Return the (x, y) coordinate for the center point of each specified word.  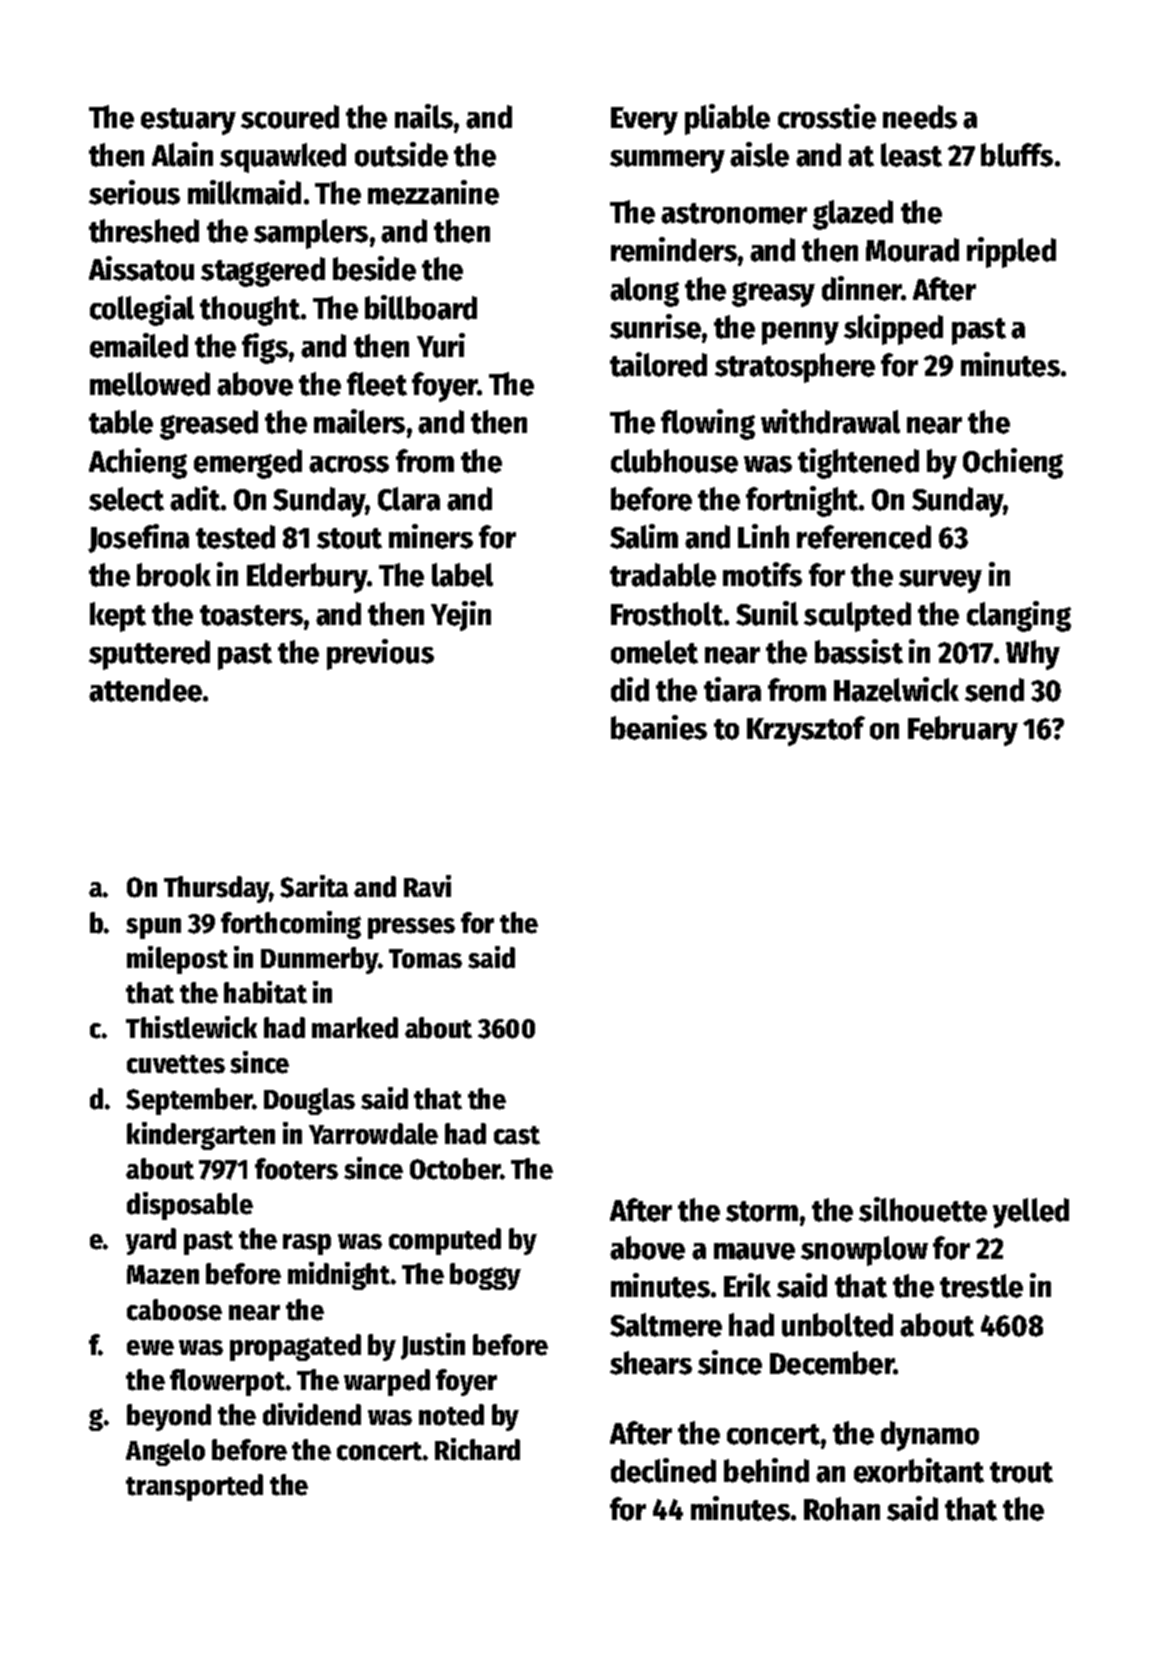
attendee (145, 690)
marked (355, 1028)
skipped (893, 329)
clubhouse (674, 461)
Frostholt (667, 614)
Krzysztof (806, 731)
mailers (359, 421)
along (644, 292)
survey (940, 581)
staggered (263, 272)
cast (517, 1135)
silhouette (923, 1209)
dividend (312, 1414)
